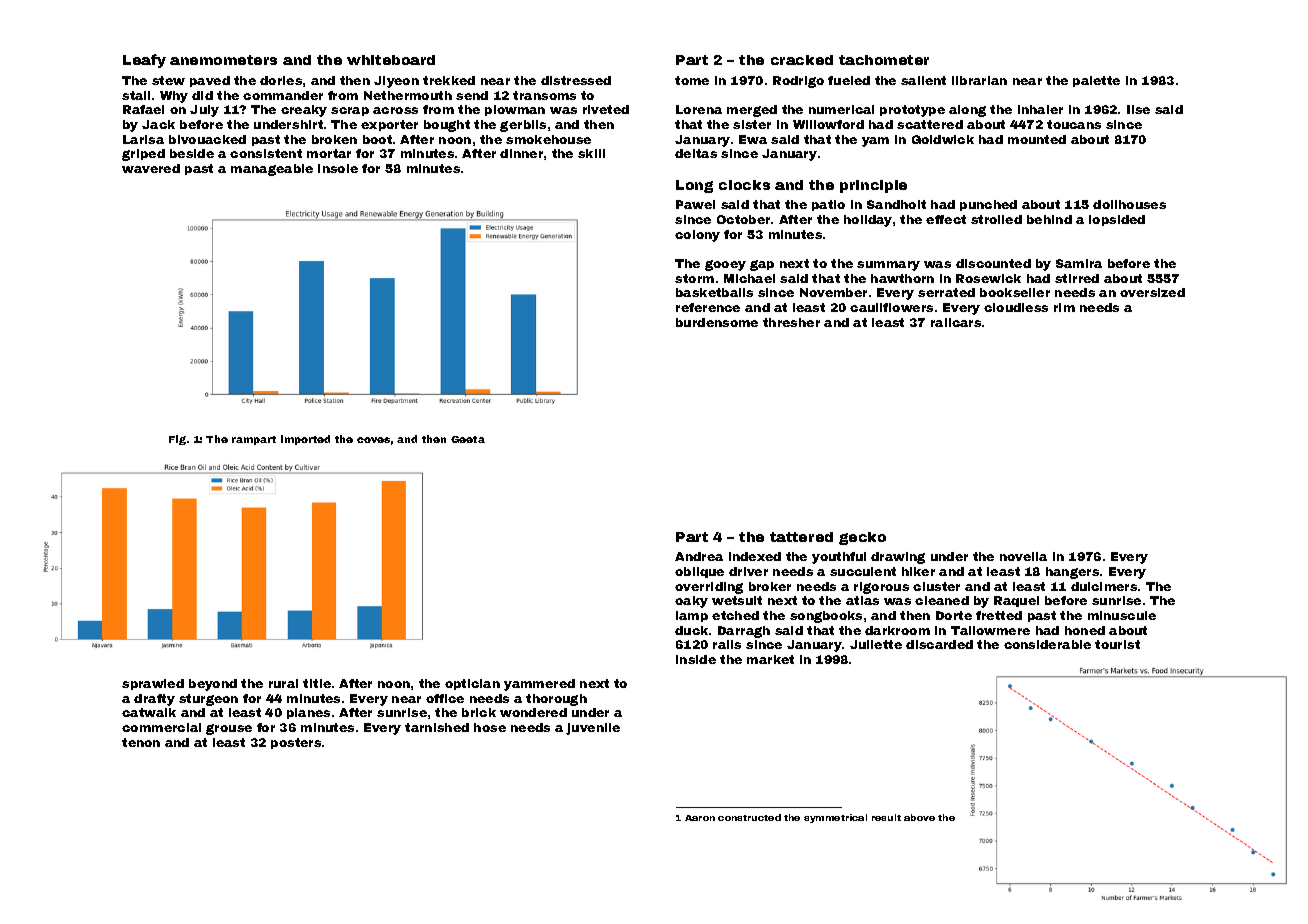  What do you see at coordinates (373, 440) in the screenshot?
I see `coves` at bounding box center [373, 440].
